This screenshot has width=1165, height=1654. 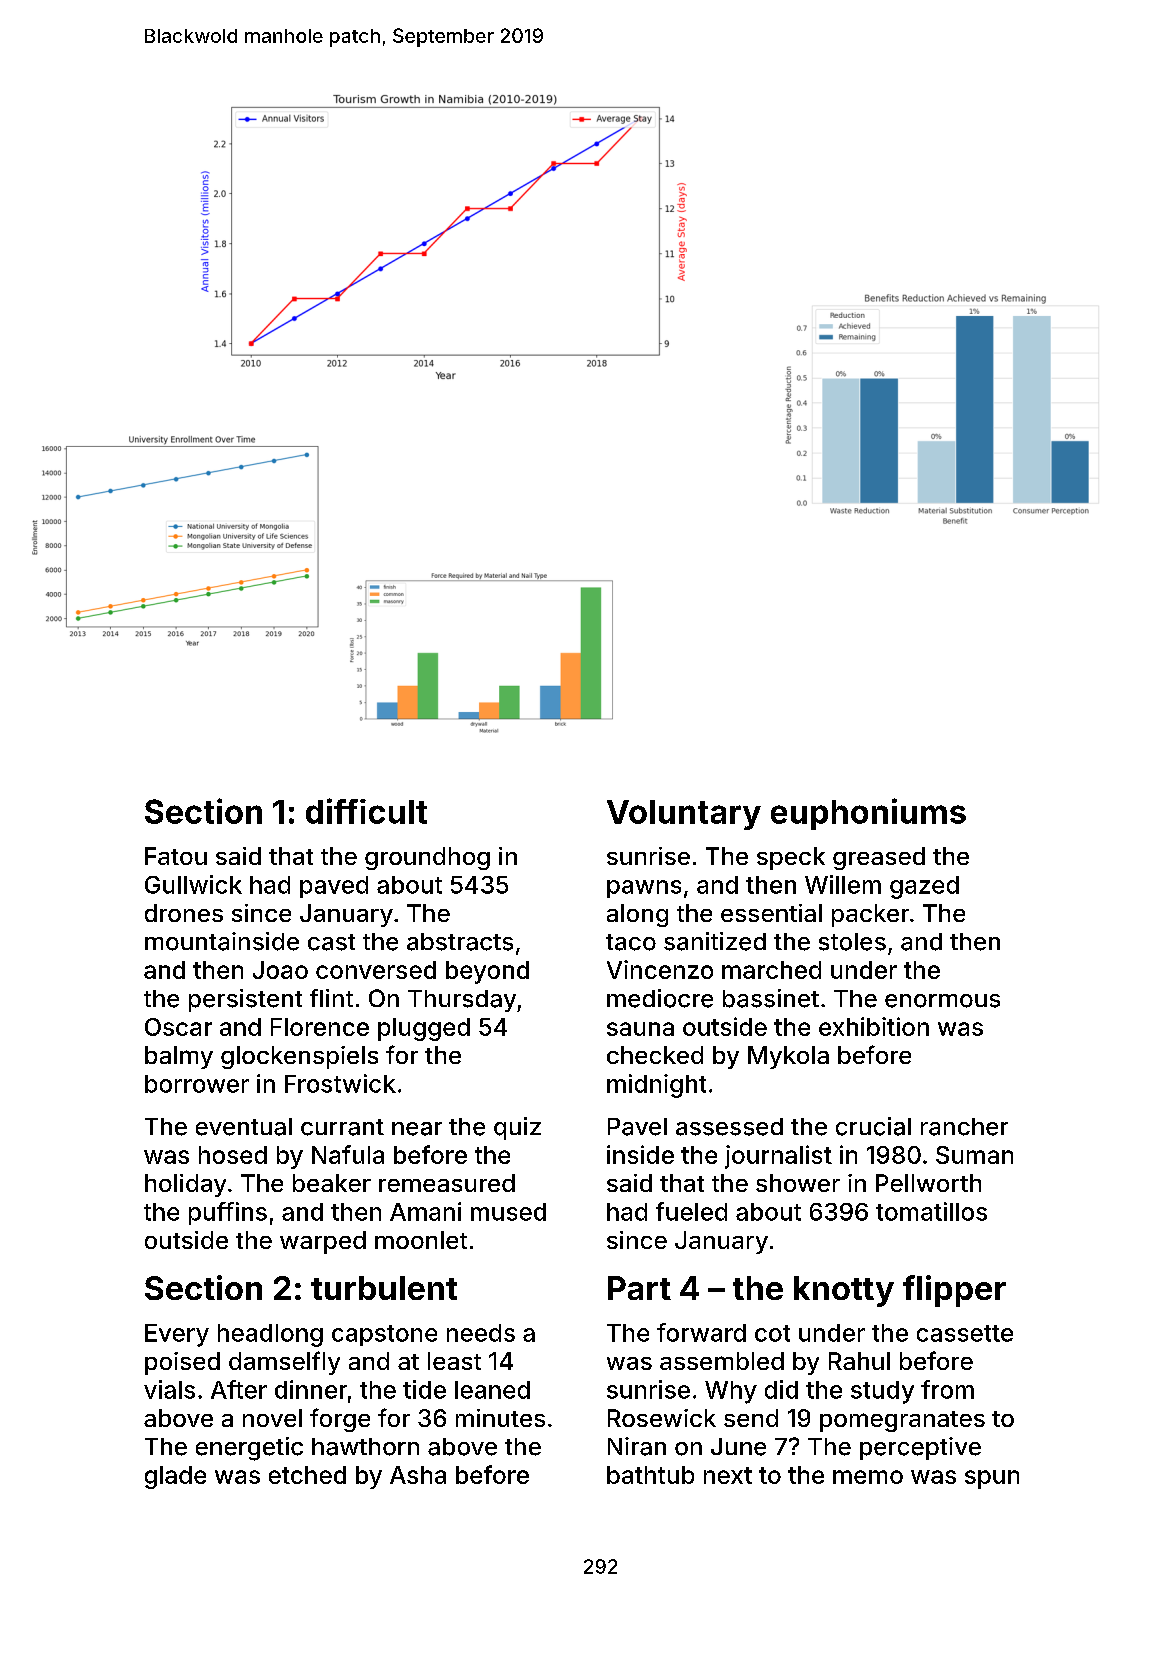 What do you see at coordinates (517, 1128) in the screenshot?
I see `quiz` at bounding box center [517, 1128].
